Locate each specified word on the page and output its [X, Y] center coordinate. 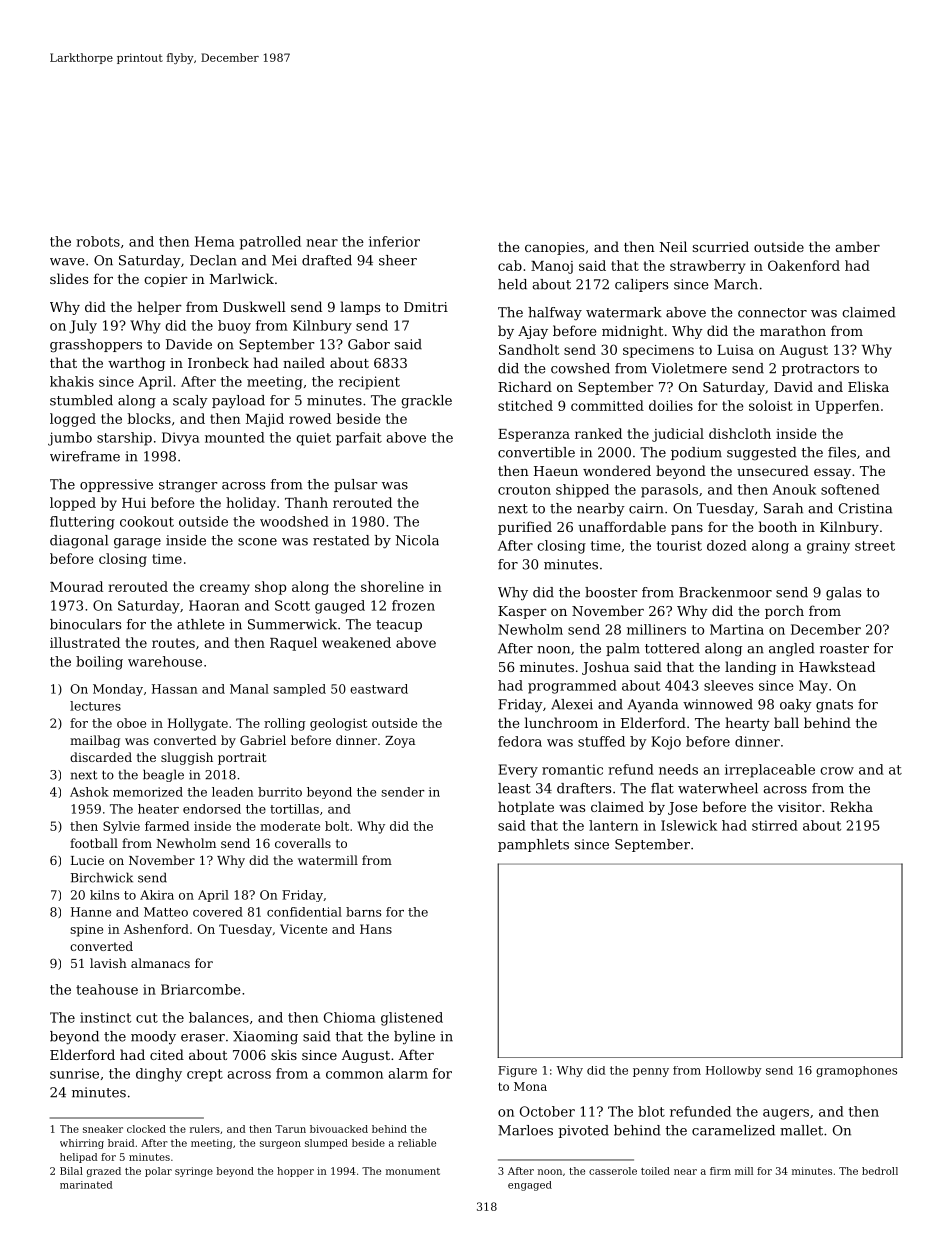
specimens [658, 351]
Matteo [166, 912]
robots [98, 241]
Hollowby [733, 1071]
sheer [398, 260]
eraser [203, 1038]
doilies [671, 405]
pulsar [355, 485]
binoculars [85, 624]
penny [651, 1072]
